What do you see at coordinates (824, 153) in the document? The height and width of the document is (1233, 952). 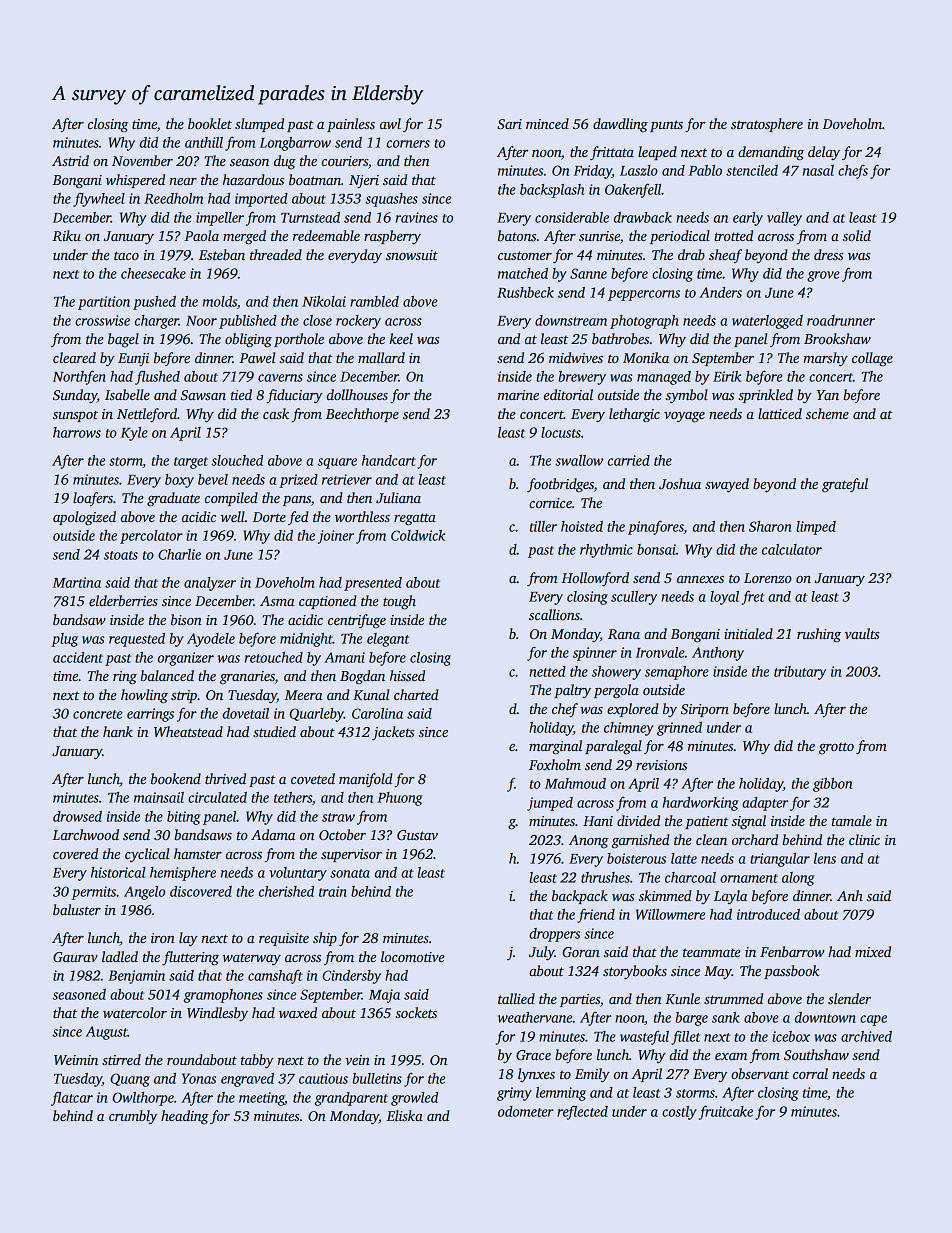 I see `delay` at bounding box center [824, 153].
